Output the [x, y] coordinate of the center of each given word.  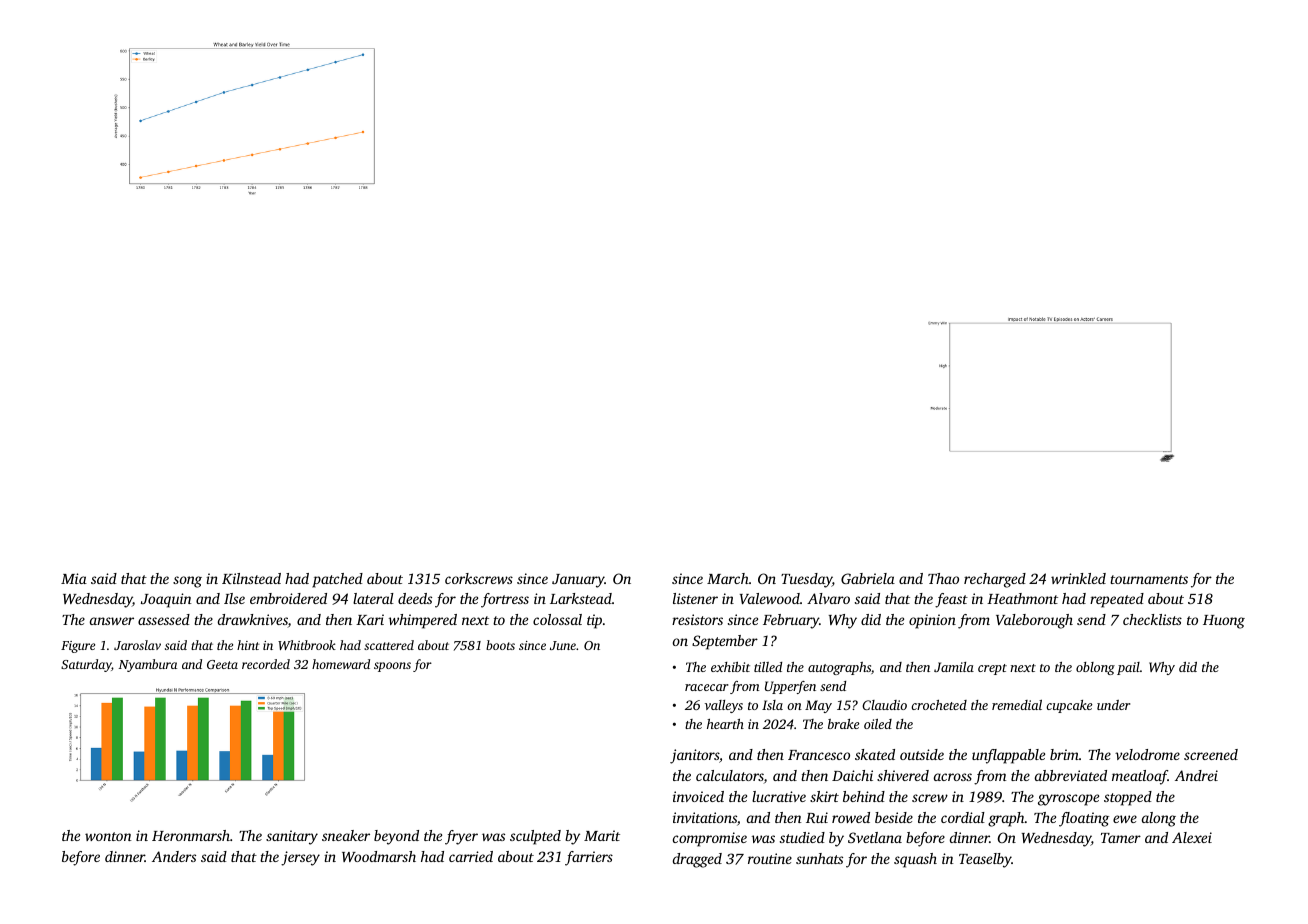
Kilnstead [251, 578]
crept [992, 669]
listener [695, 598]
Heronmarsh [191, 835]
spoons [392, 667]
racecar [706, 687]
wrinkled [1078, 578]
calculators [730, 777]
